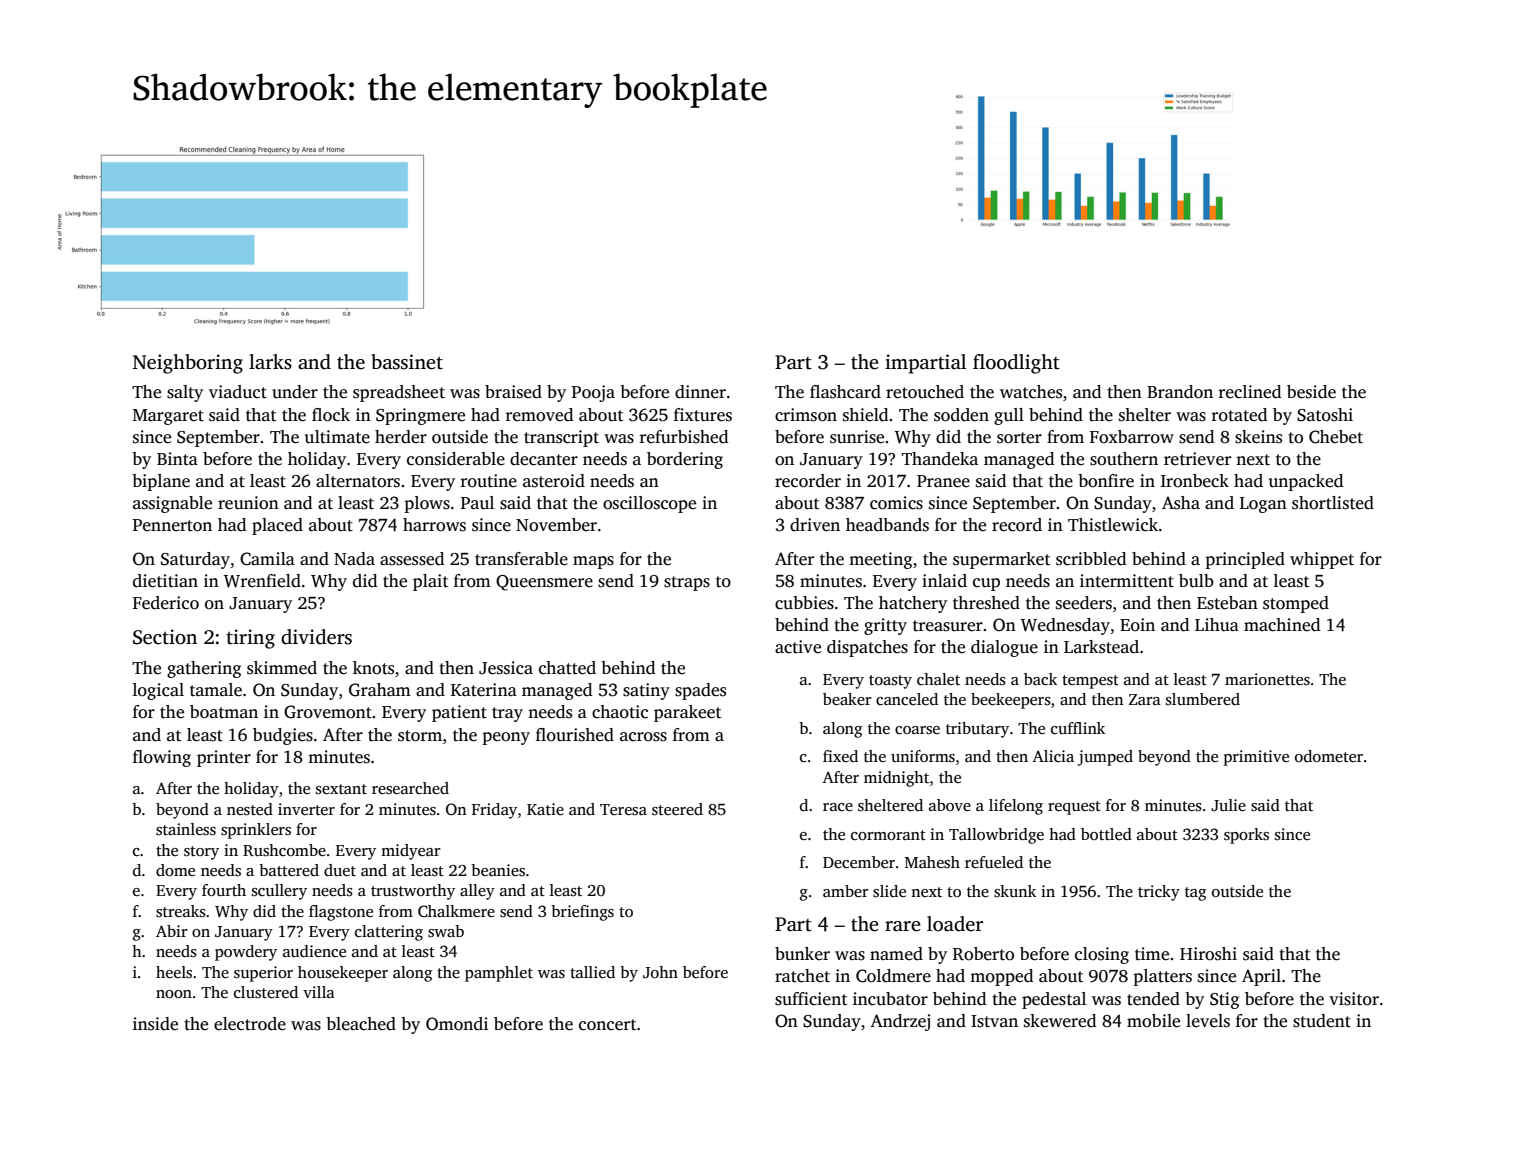 This document has height=1172, width=1517. What do you see at coordinates (880, 560) in the document?
I see `meeting` at bounding box center [880, 560].
